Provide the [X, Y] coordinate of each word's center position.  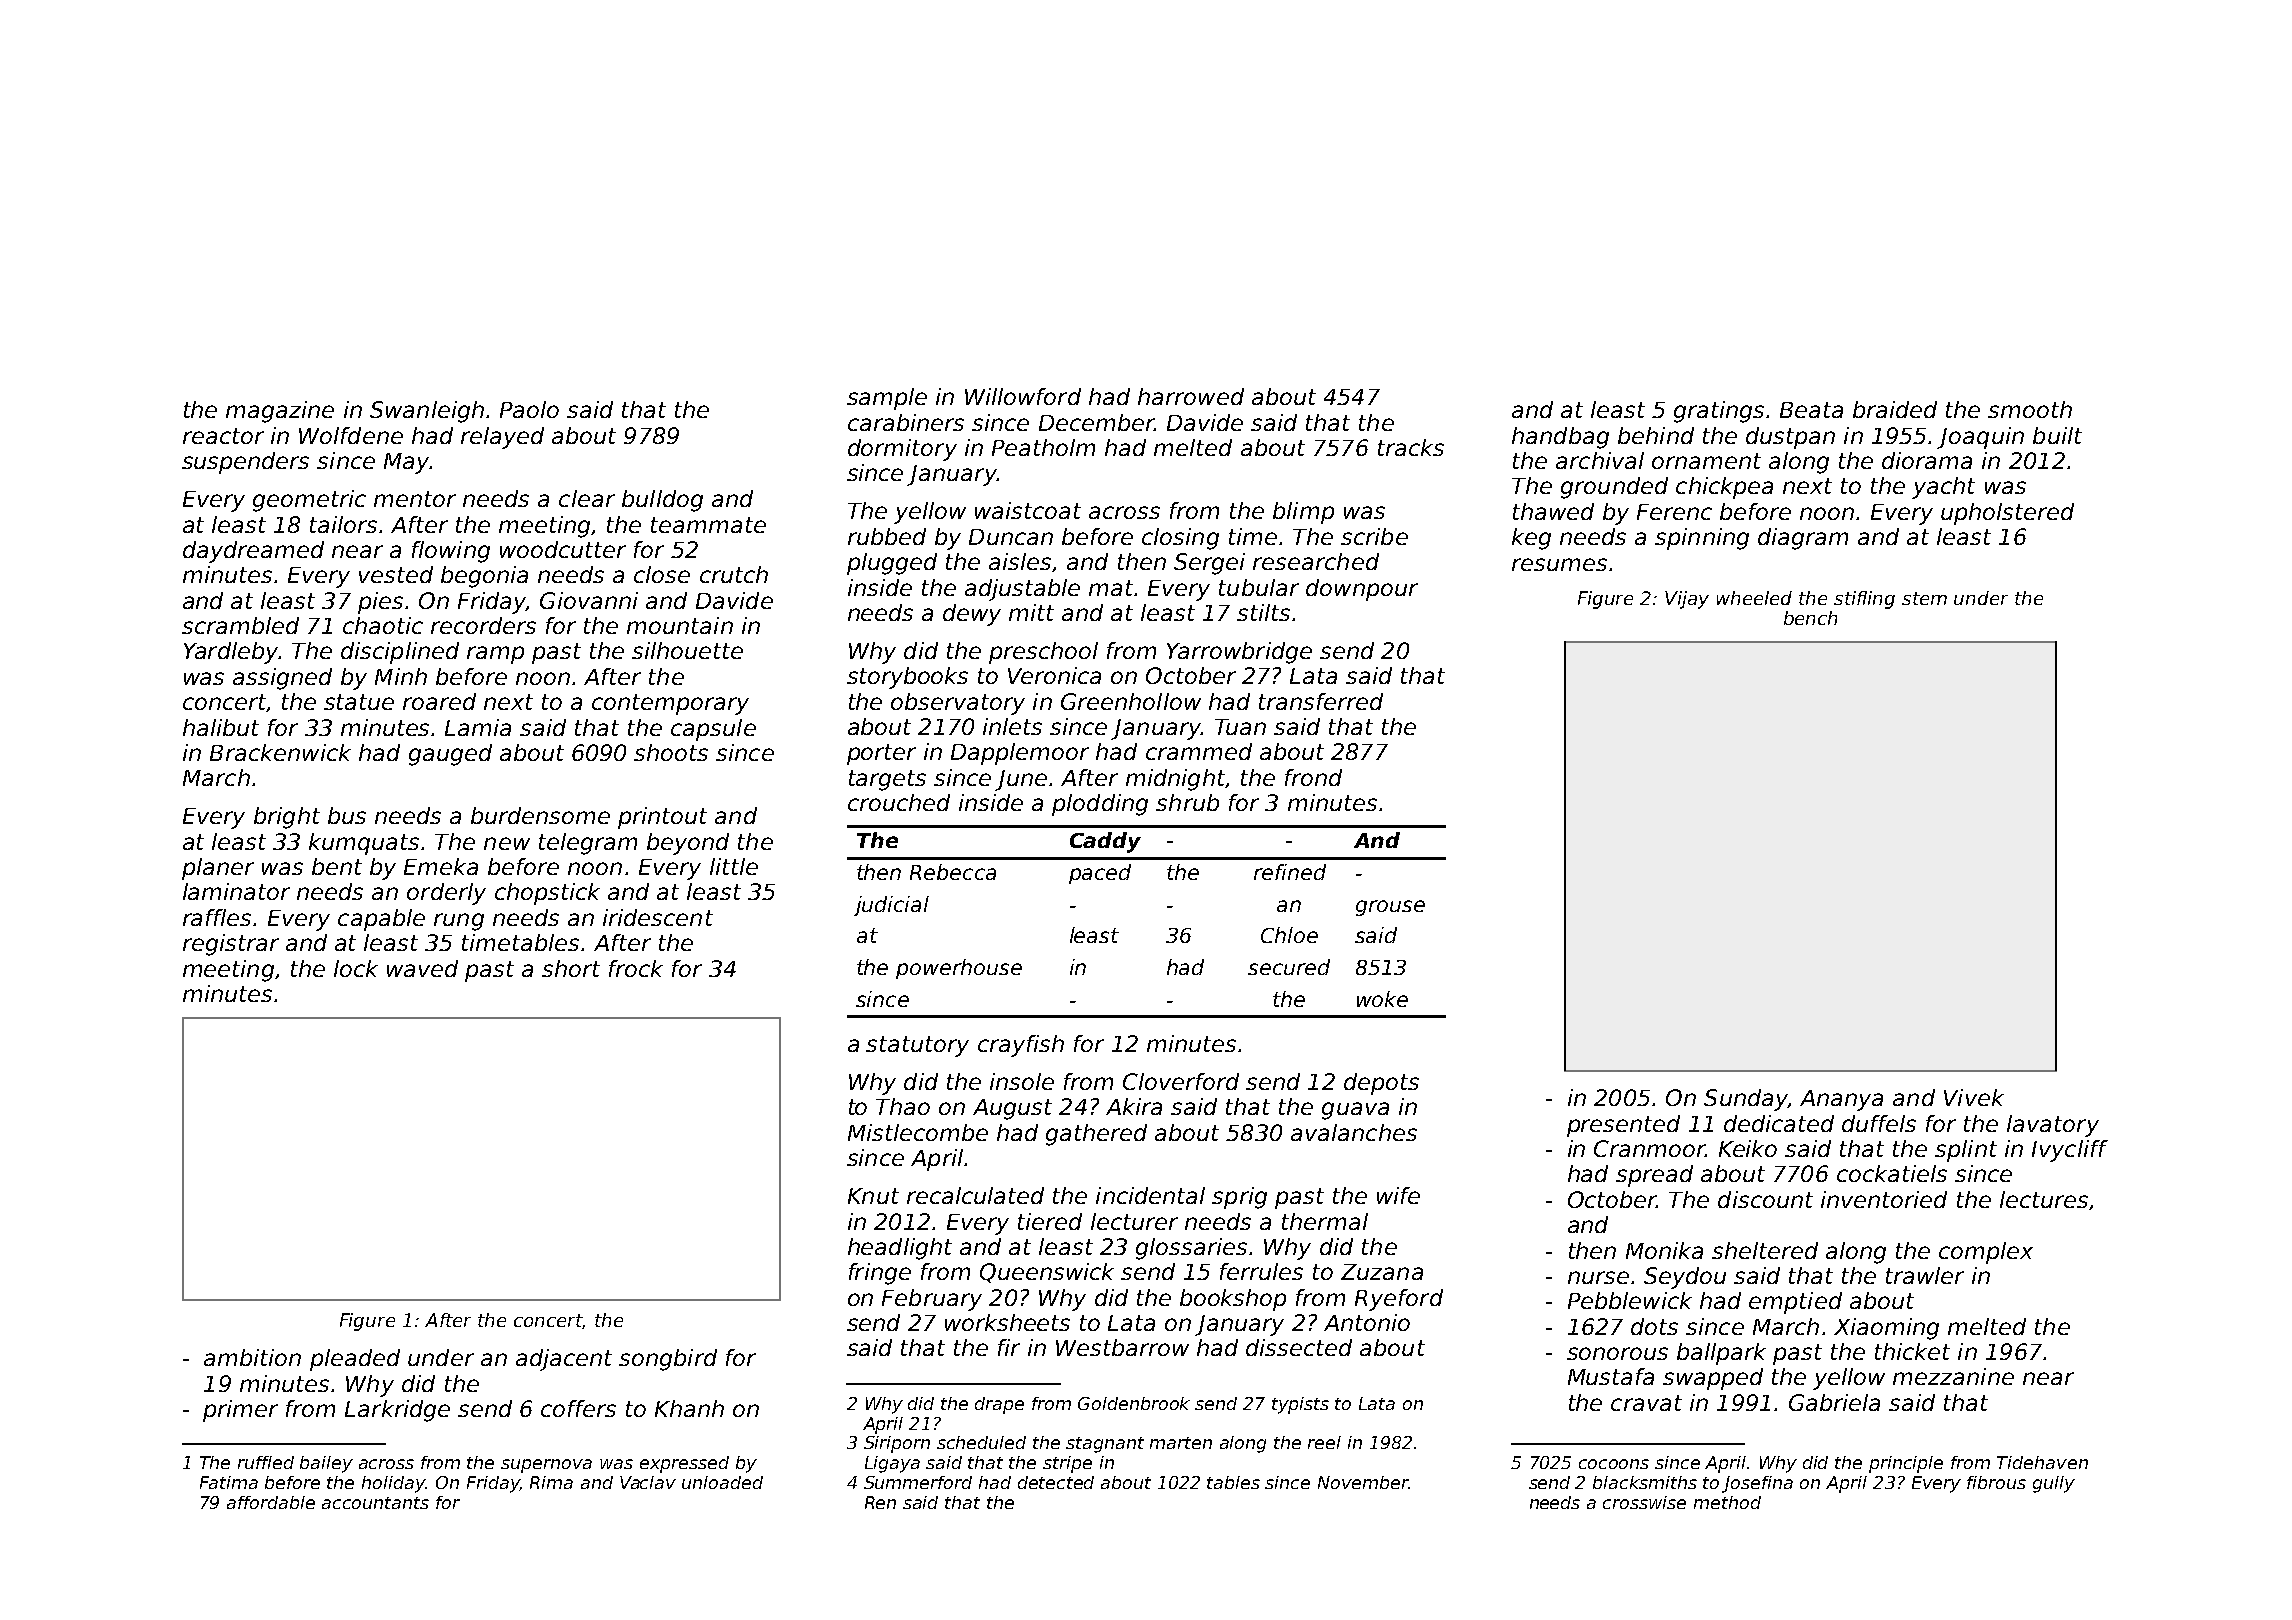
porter [881, 754]
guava [1355, 1111]
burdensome [540, 815]
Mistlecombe [918, 1132]
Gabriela [1834, 1402]
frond [1313, 777]
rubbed [887, 536]
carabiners [906, 422]
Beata [1811, 410]
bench [1810, 618]
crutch [734, 574]
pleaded [355, 1360]
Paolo [529, 409]
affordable [271, 1502]
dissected [1299, 1347]
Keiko [1748, 1148]
